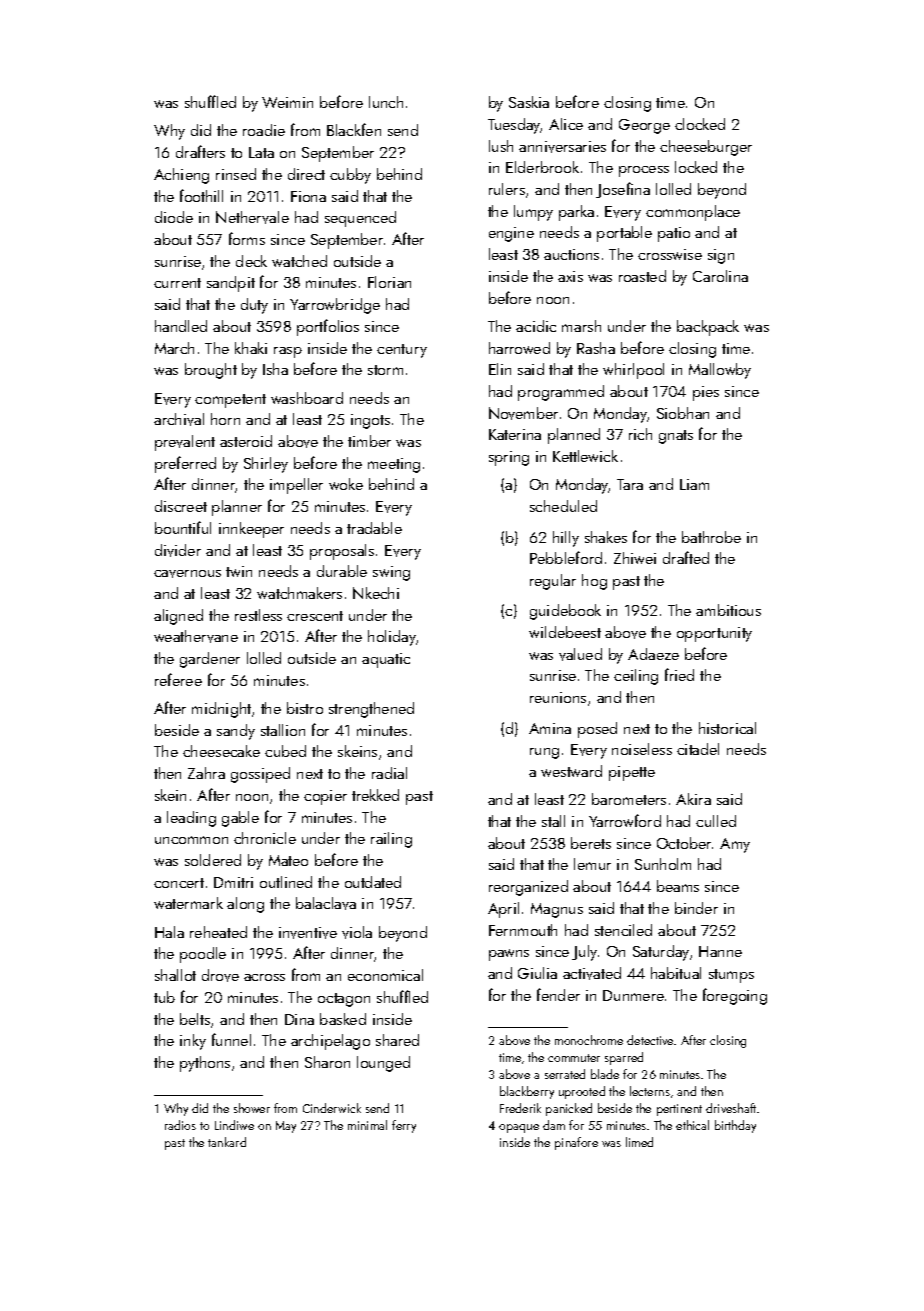 This image has width=924, height=1311. Describe the element at coordinates (644, 126) in the image. I see `George` at that location.
